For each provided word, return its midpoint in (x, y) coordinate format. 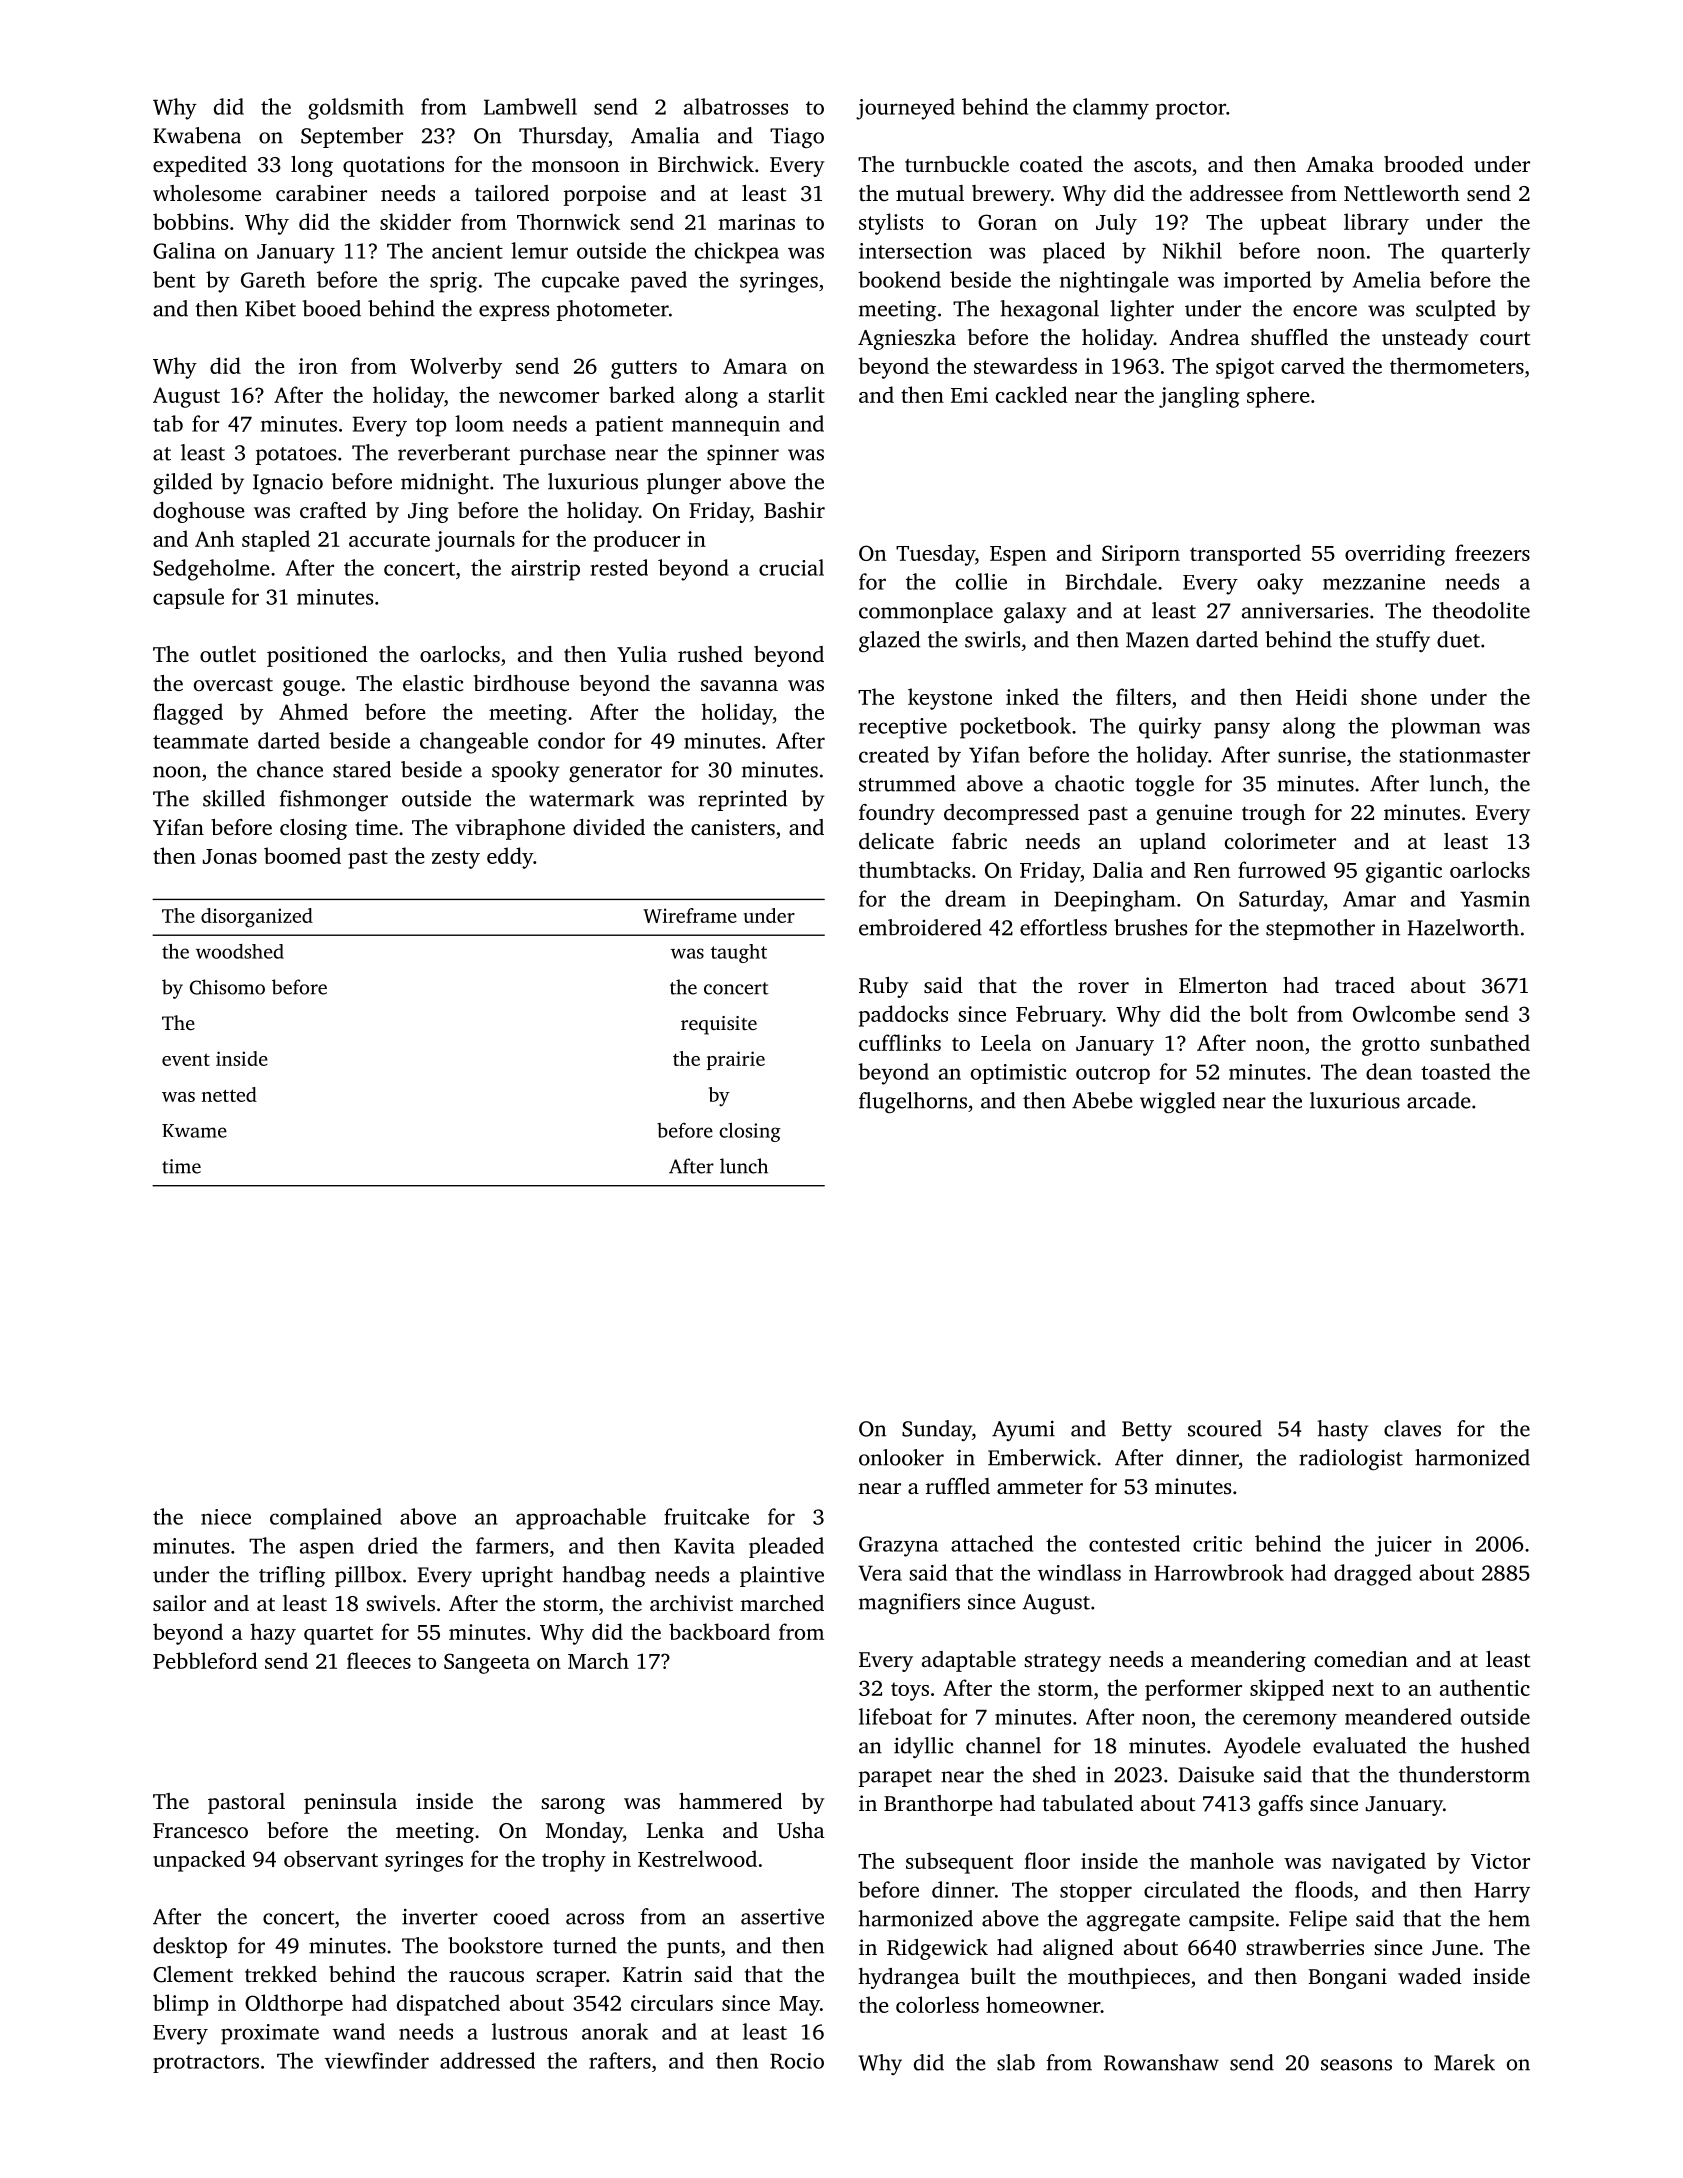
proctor (1191, 110)
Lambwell (530, 106)
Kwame (194, 1131)
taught (739, 953)
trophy (574, 1861)
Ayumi (1023, 1431)
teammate (200, 742)
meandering (1248, 1661)
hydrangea (909, 1978)
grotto (1391, 1046)
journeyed (905, 109)
